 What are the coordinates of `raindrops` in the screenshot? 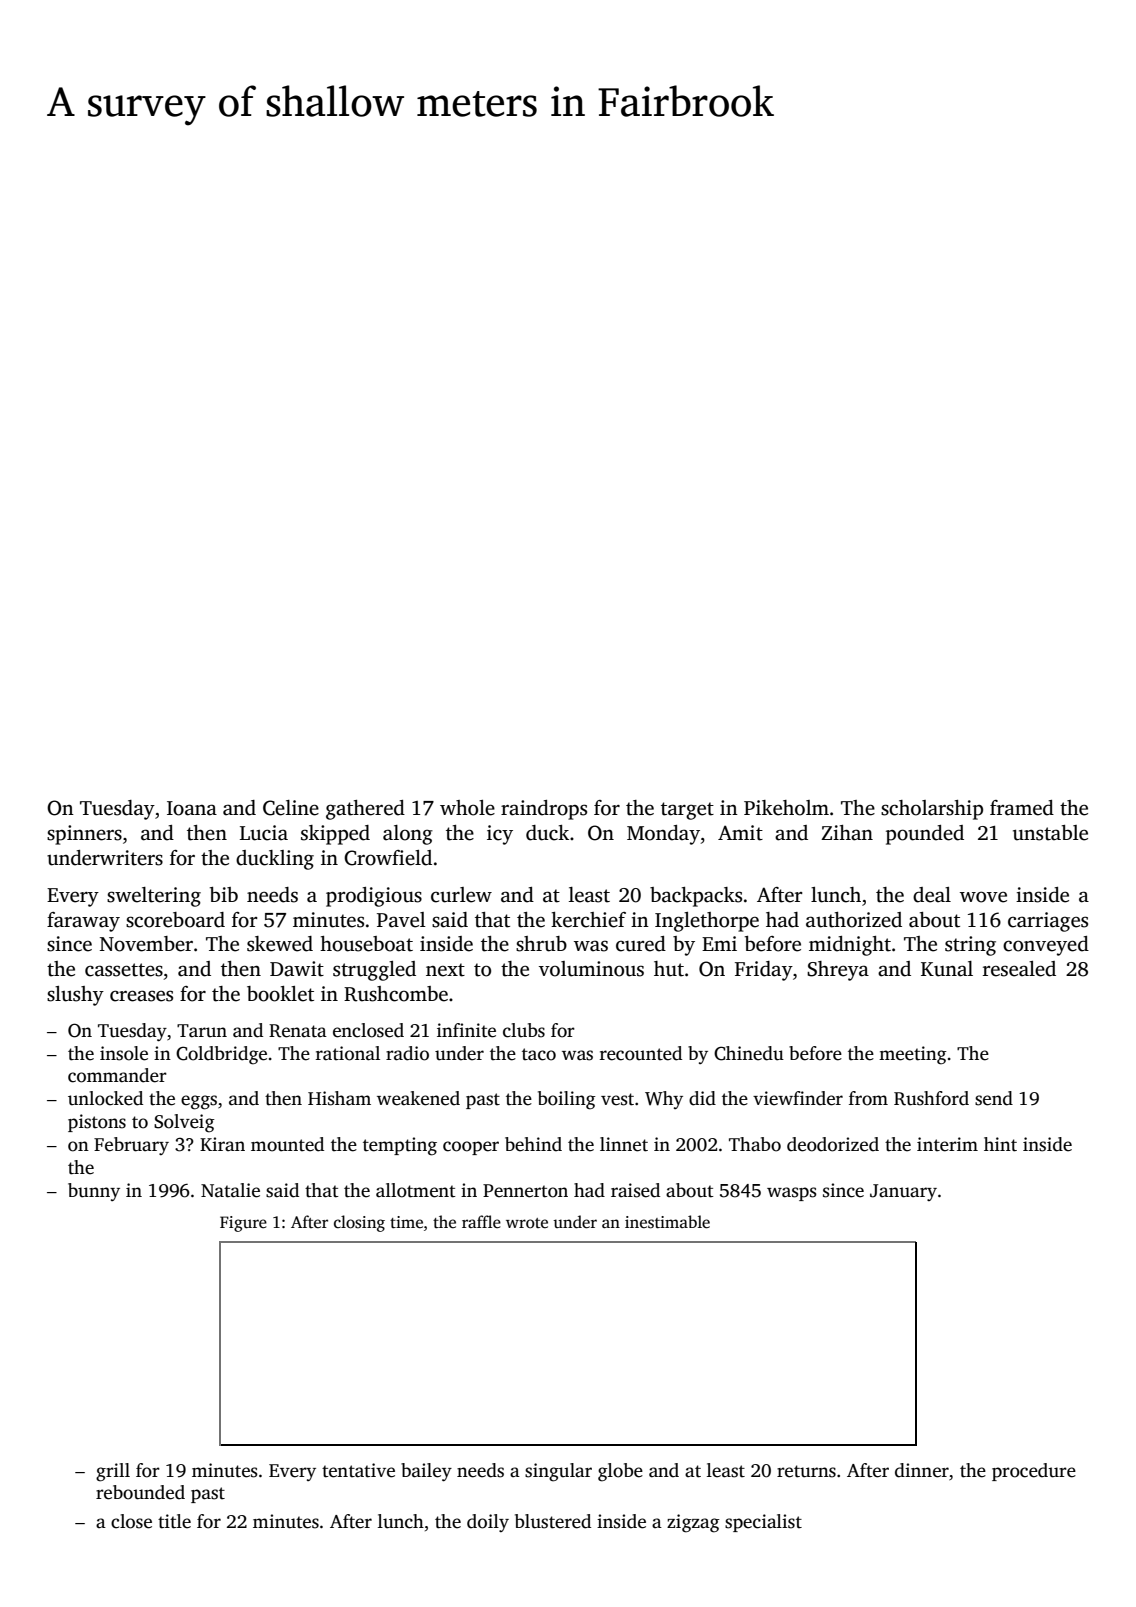 It's located at (544, 810).
